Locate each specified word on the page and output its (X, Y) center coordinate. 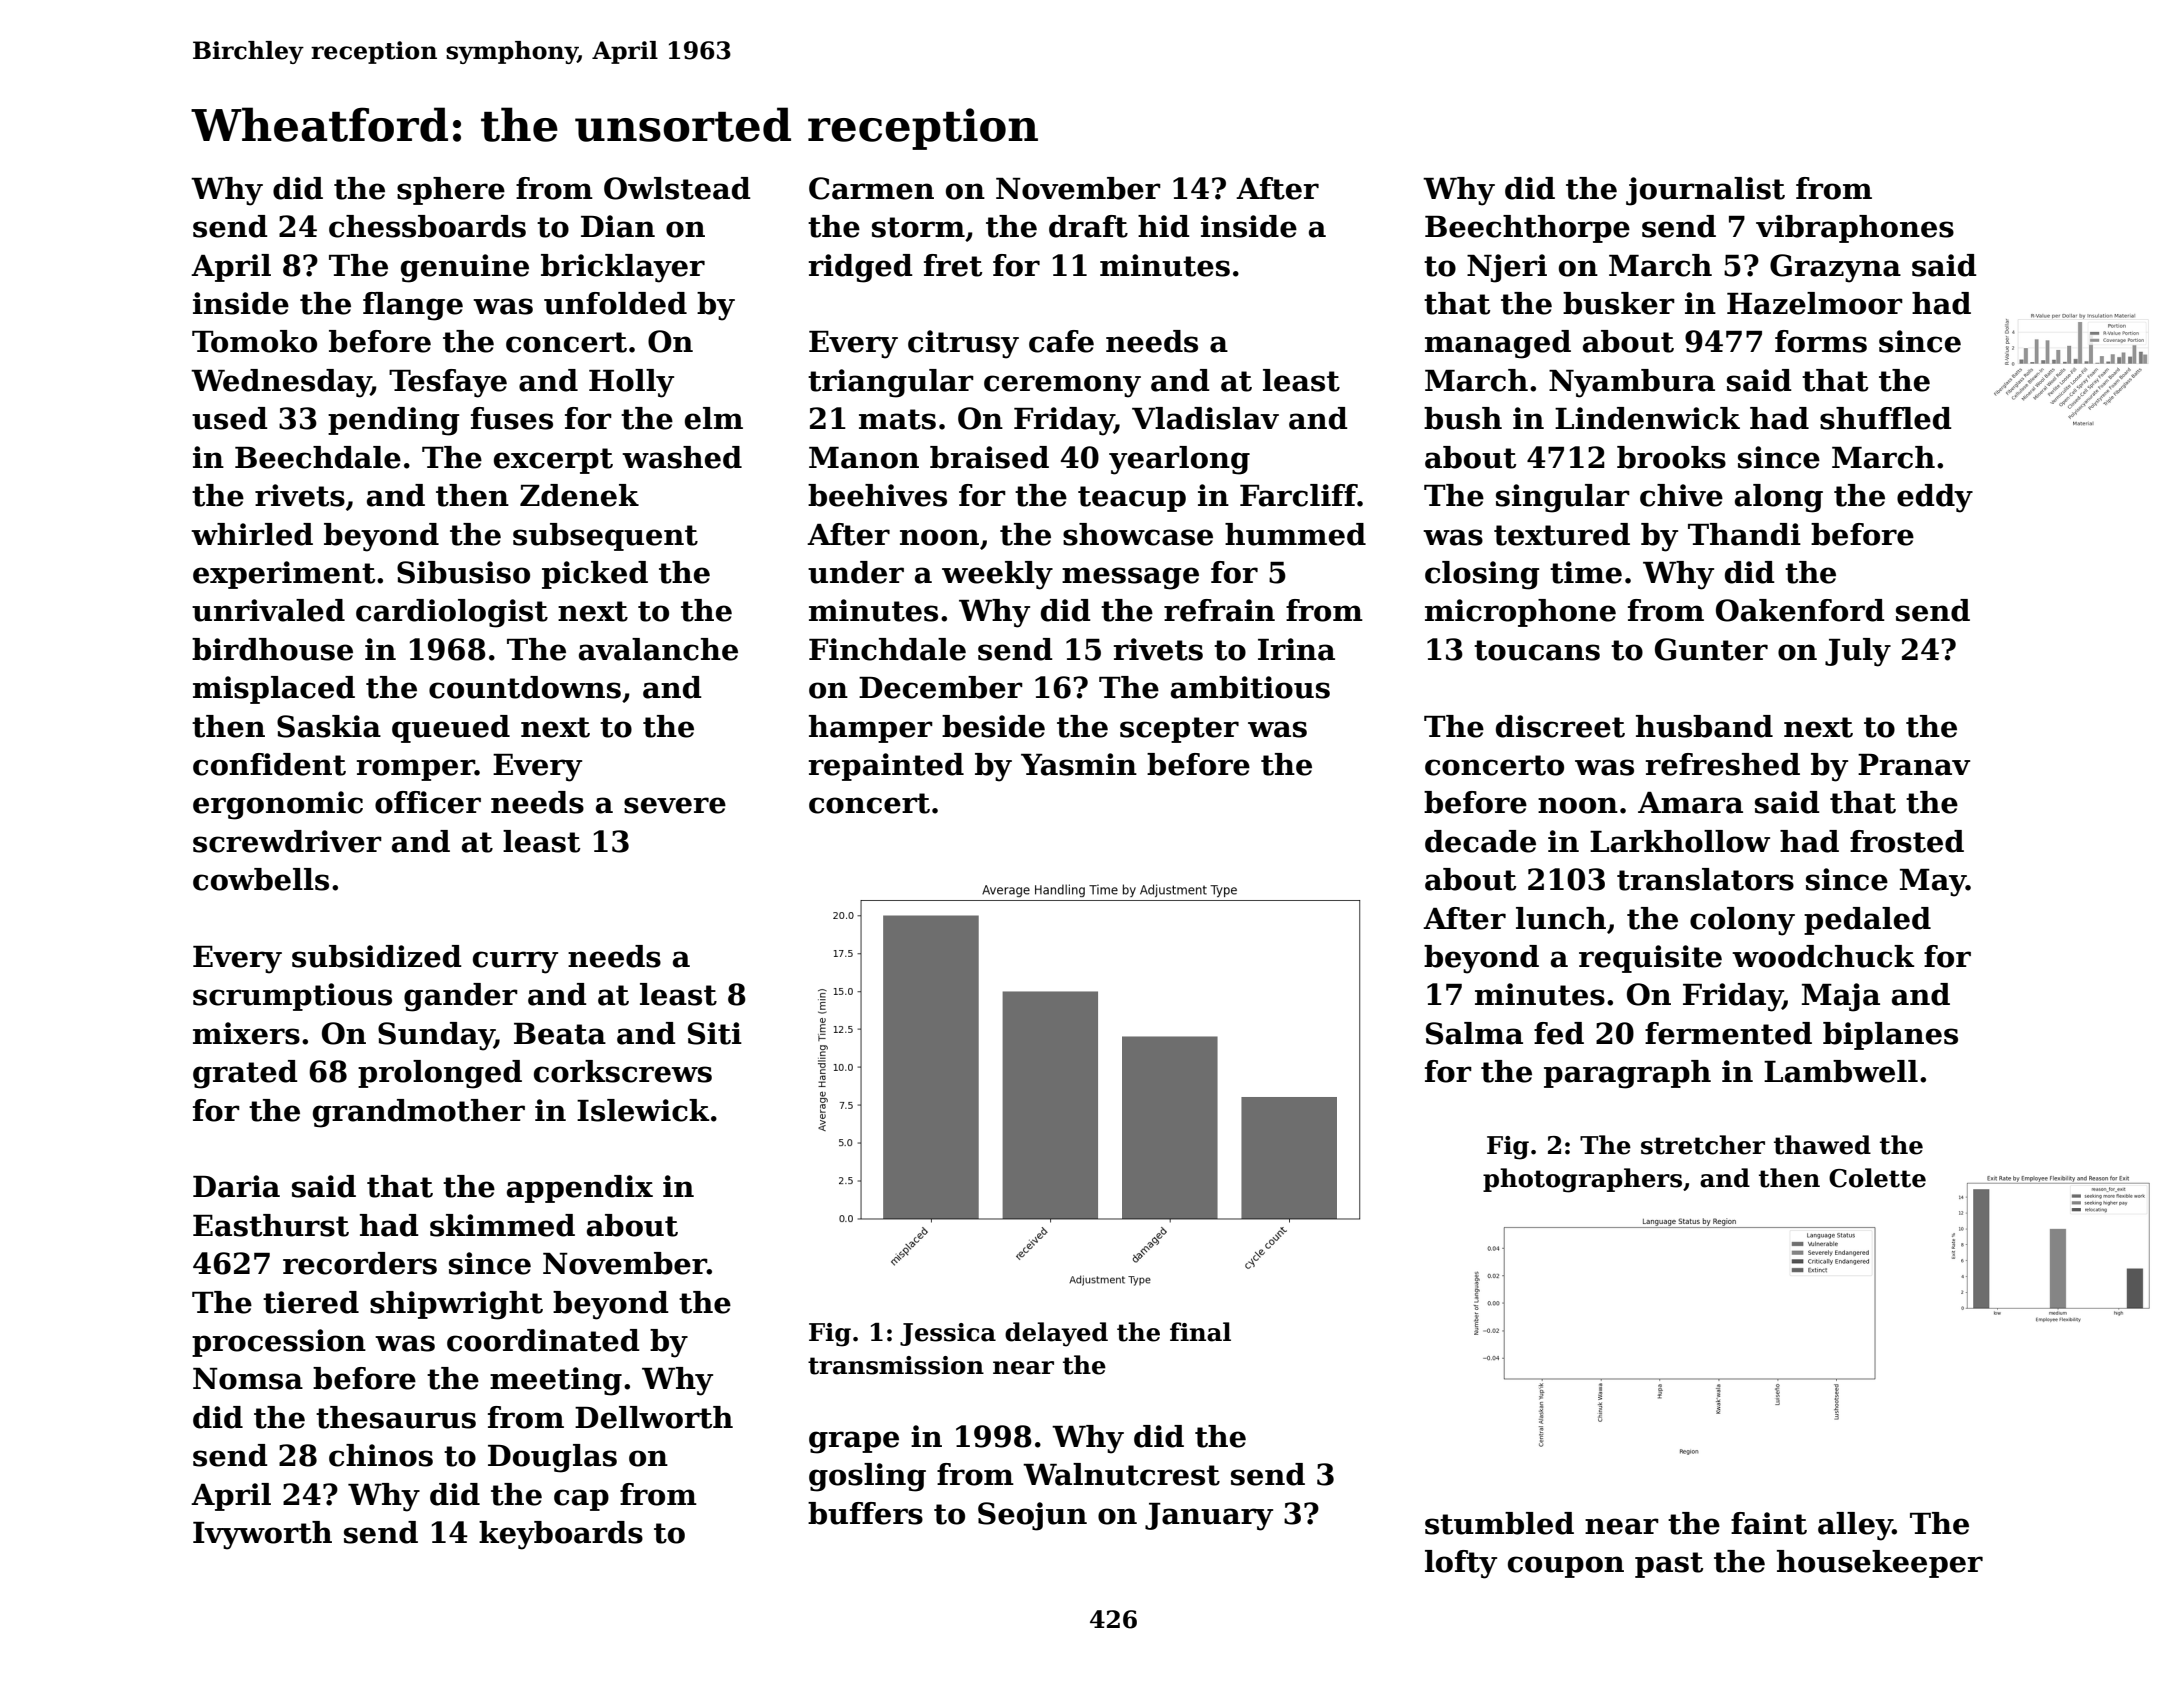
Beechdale (318, 457)
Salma (1474, 1033)
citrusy (963, 344)
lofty (1461, 1564)
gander (461, 997)
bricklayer (623, 268)
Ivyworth (262, 1535)
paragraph (1627, 1074)
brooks (1671, 457)
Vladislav (1205, 418)
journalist (1705, 191)
